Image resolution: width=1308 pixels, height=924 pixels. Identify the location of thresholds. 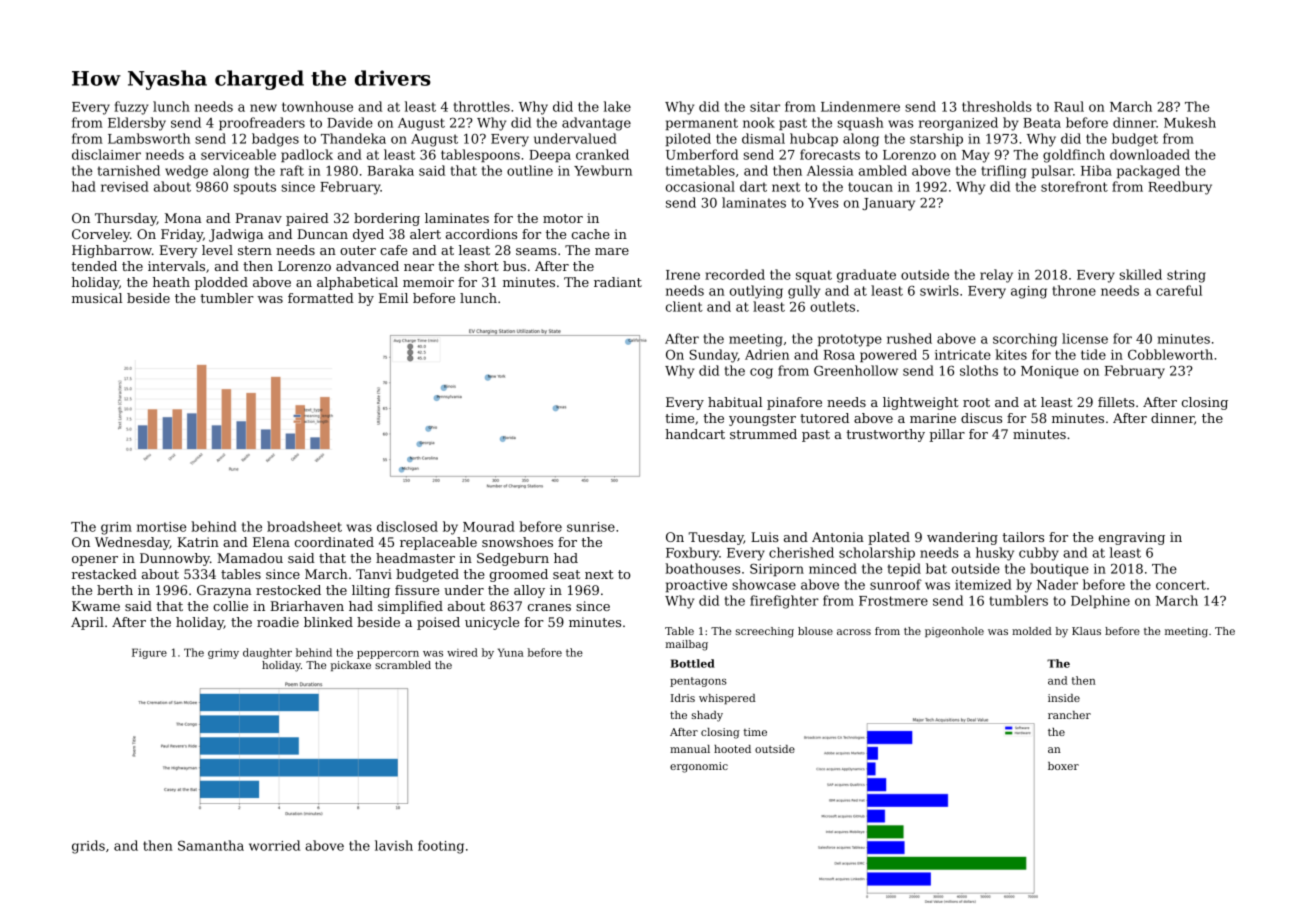
(997, 106).
